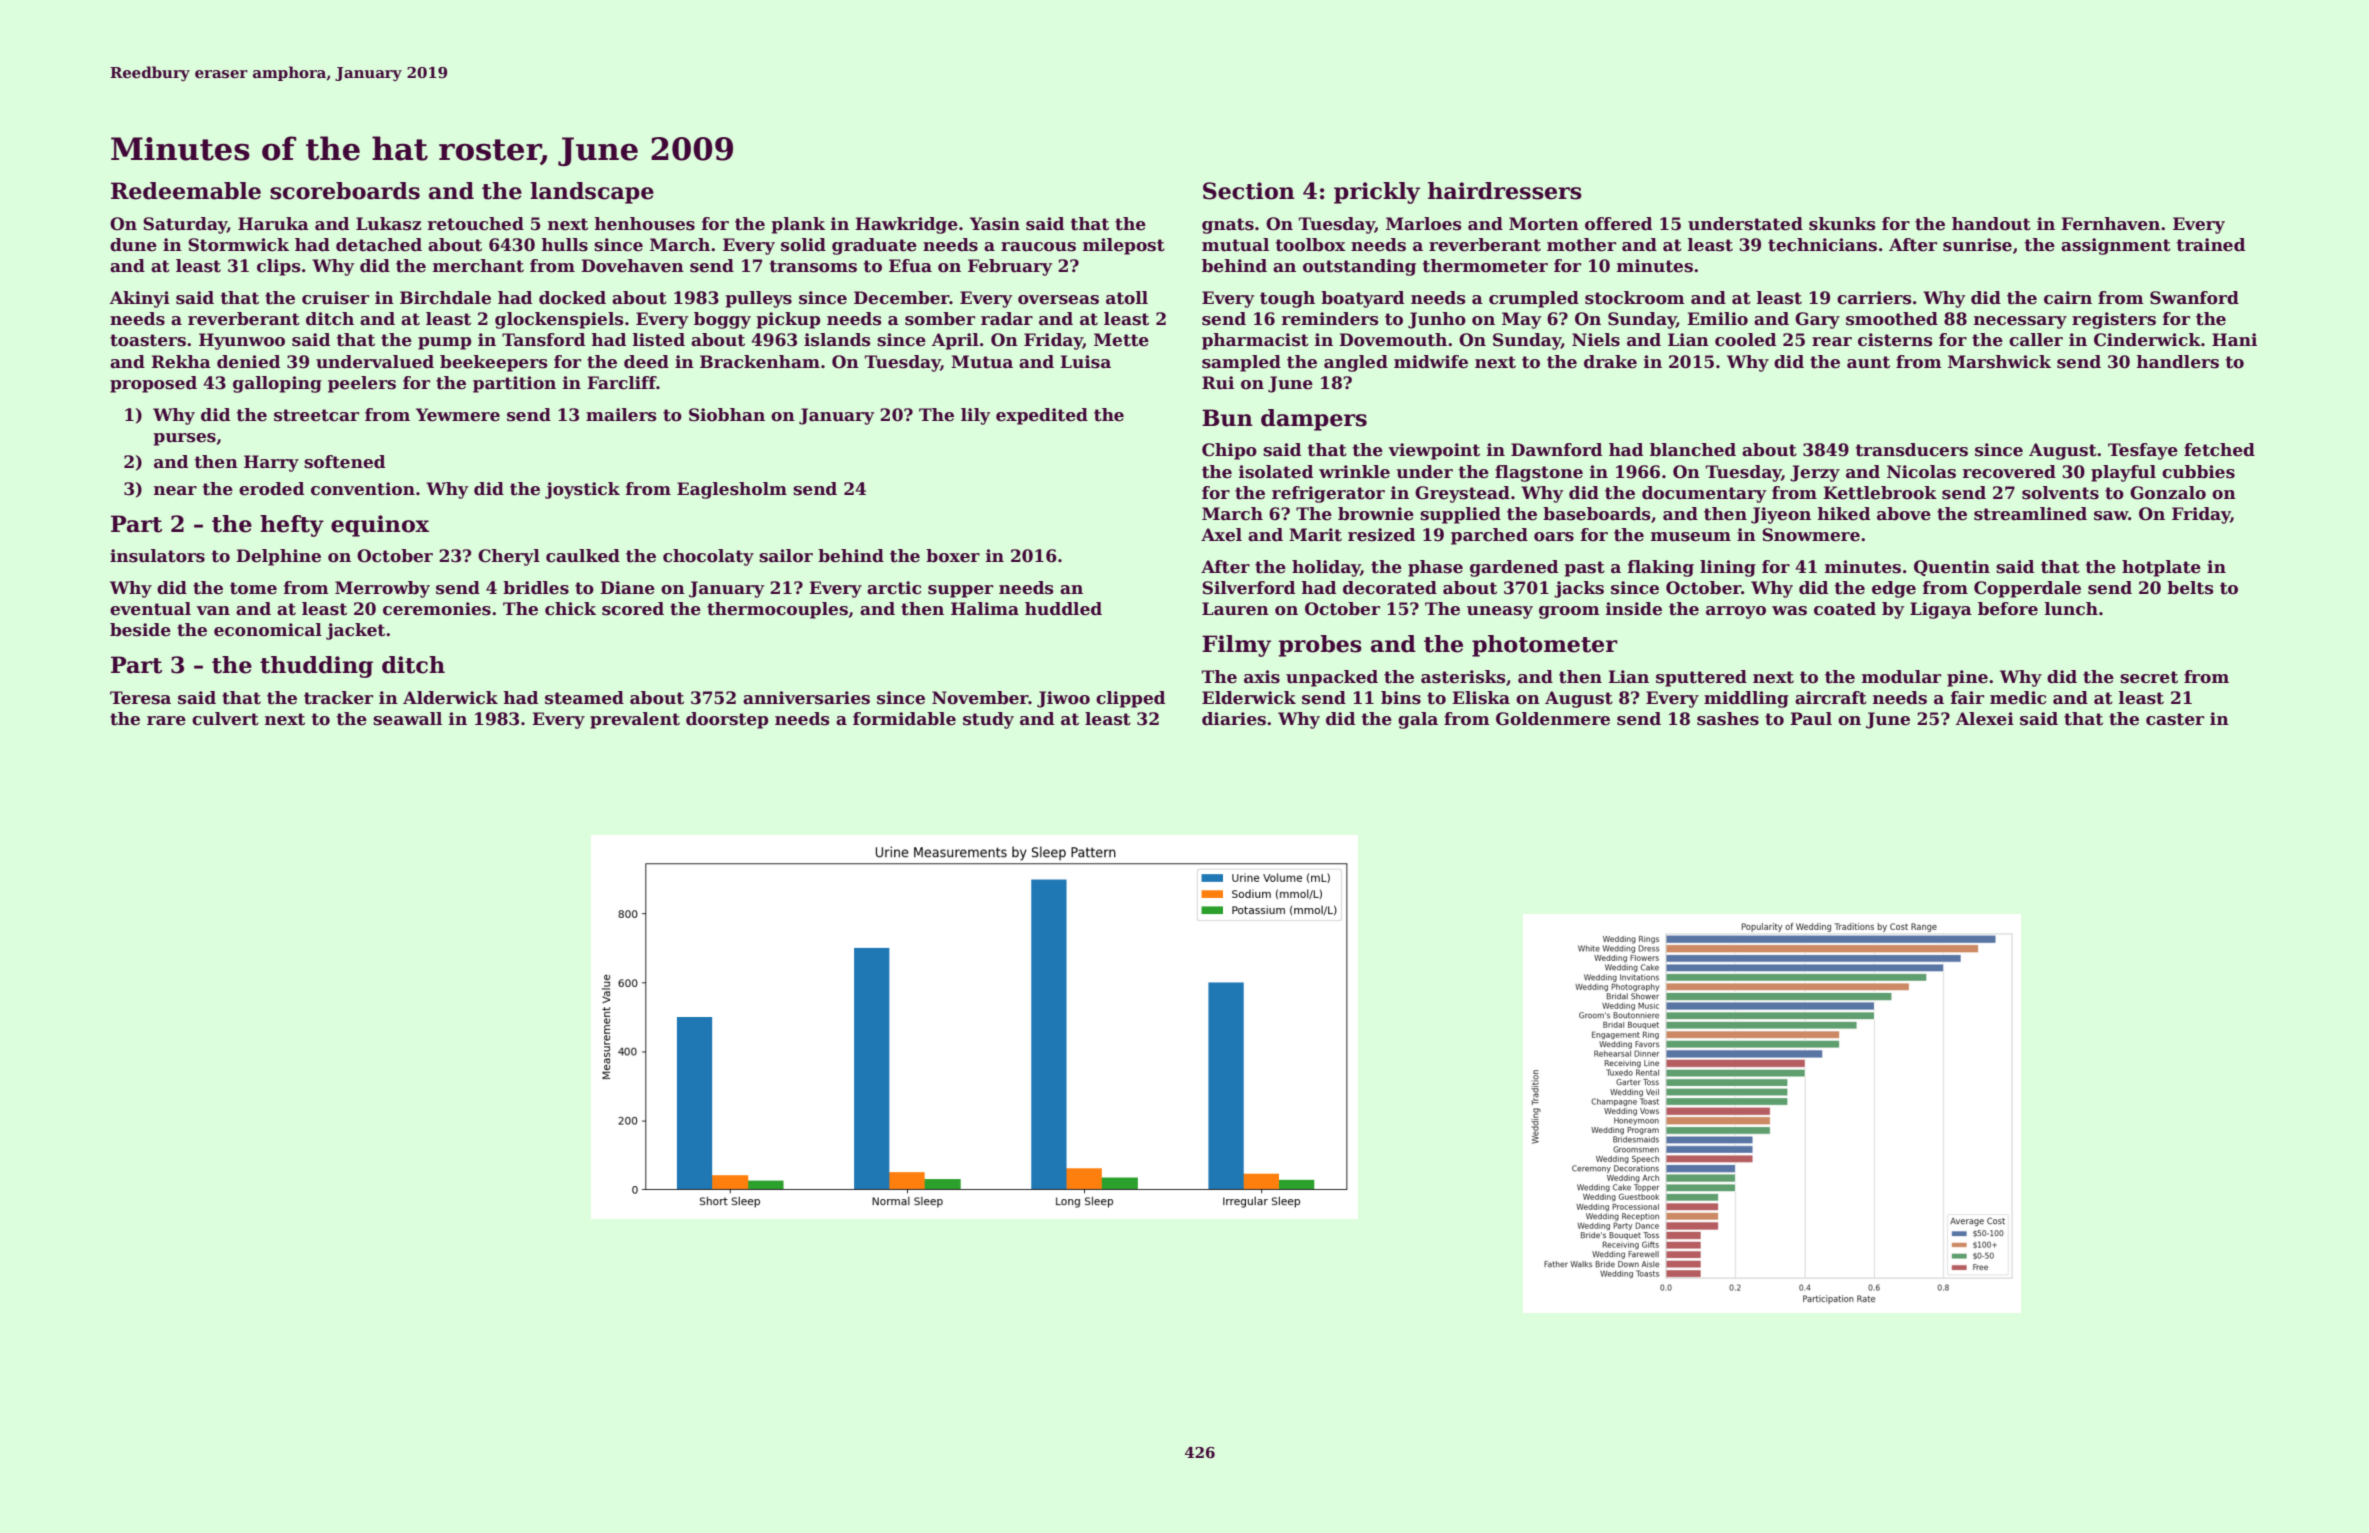 The image size is (2369, 1533). What do you see at coordinates (2219, 450) in the image?
I see `fetched` at bounding box center [2219, 450].
